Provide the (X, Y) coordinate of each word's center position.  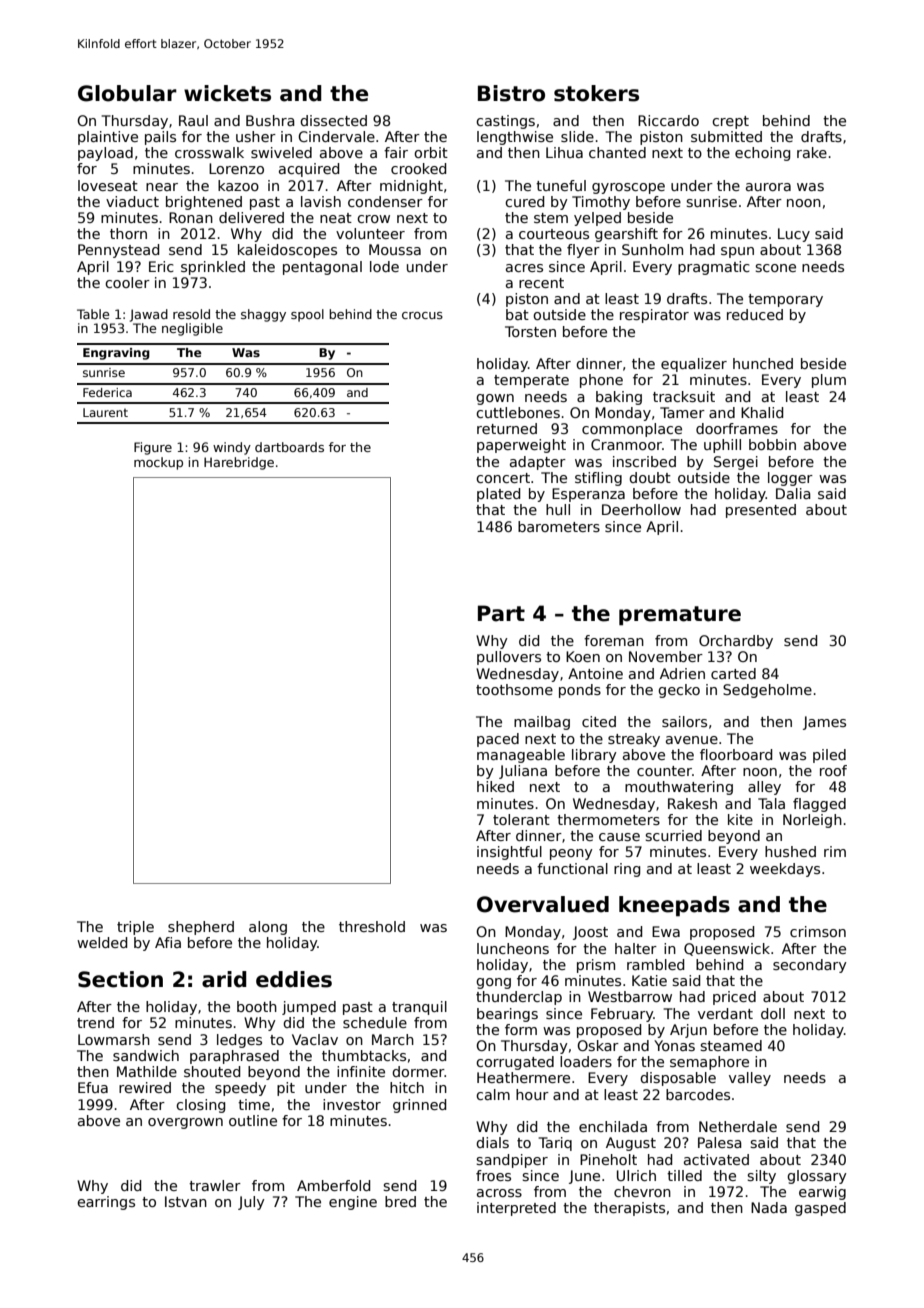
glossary (817, 1177)
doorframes (737, 428)
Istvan (186, 1201)
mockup (158, 463)
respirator (654, 316)
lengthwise (515, 138)
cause (619, 837)
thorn (128, 233)
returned (507, 428)
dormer (418, 1071)
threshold (372, 926)
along (268, 928)
